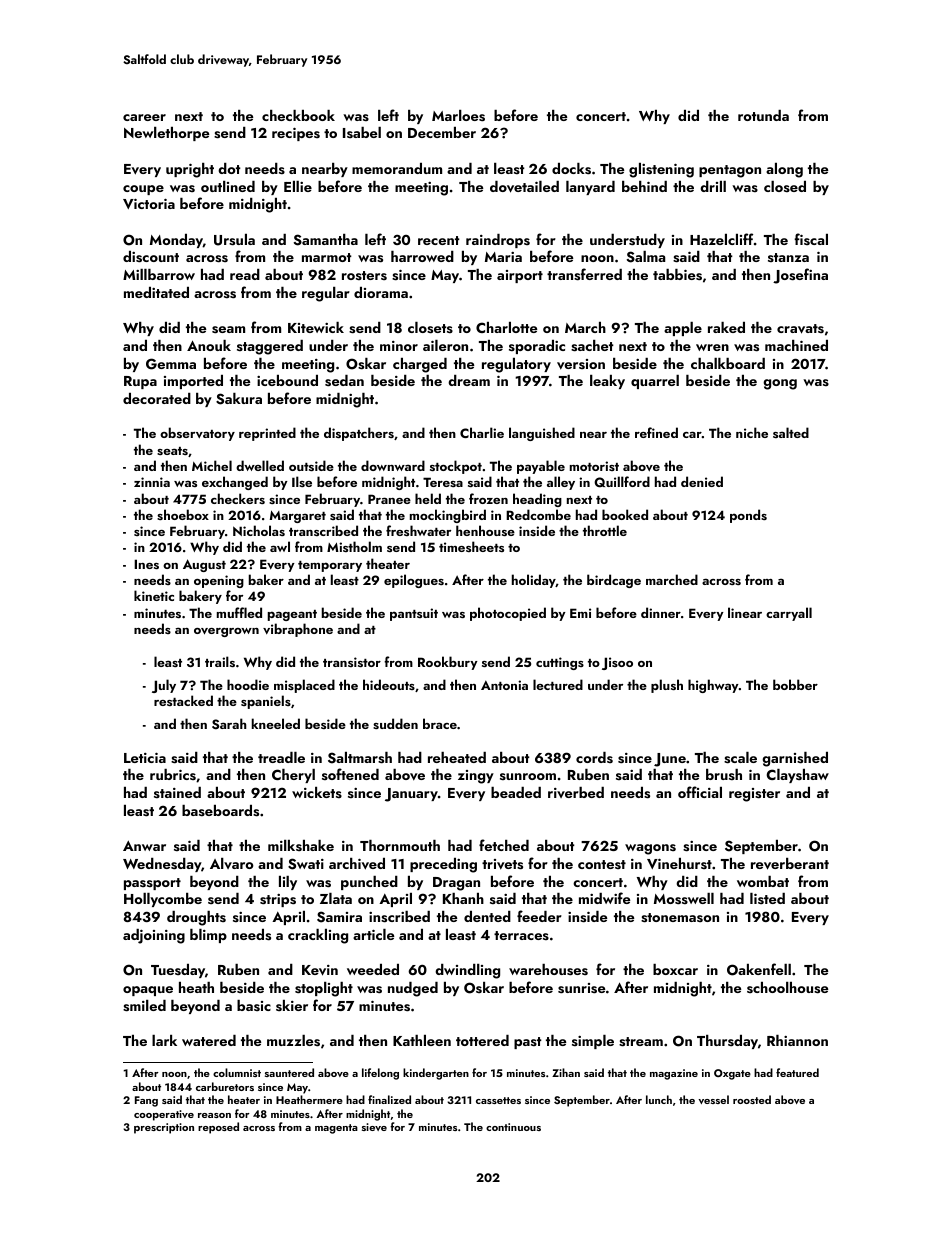  What do you see at coordinates (301, 845) in the screenshot?
I see `milkshake` at bounding box center [301, 845].
